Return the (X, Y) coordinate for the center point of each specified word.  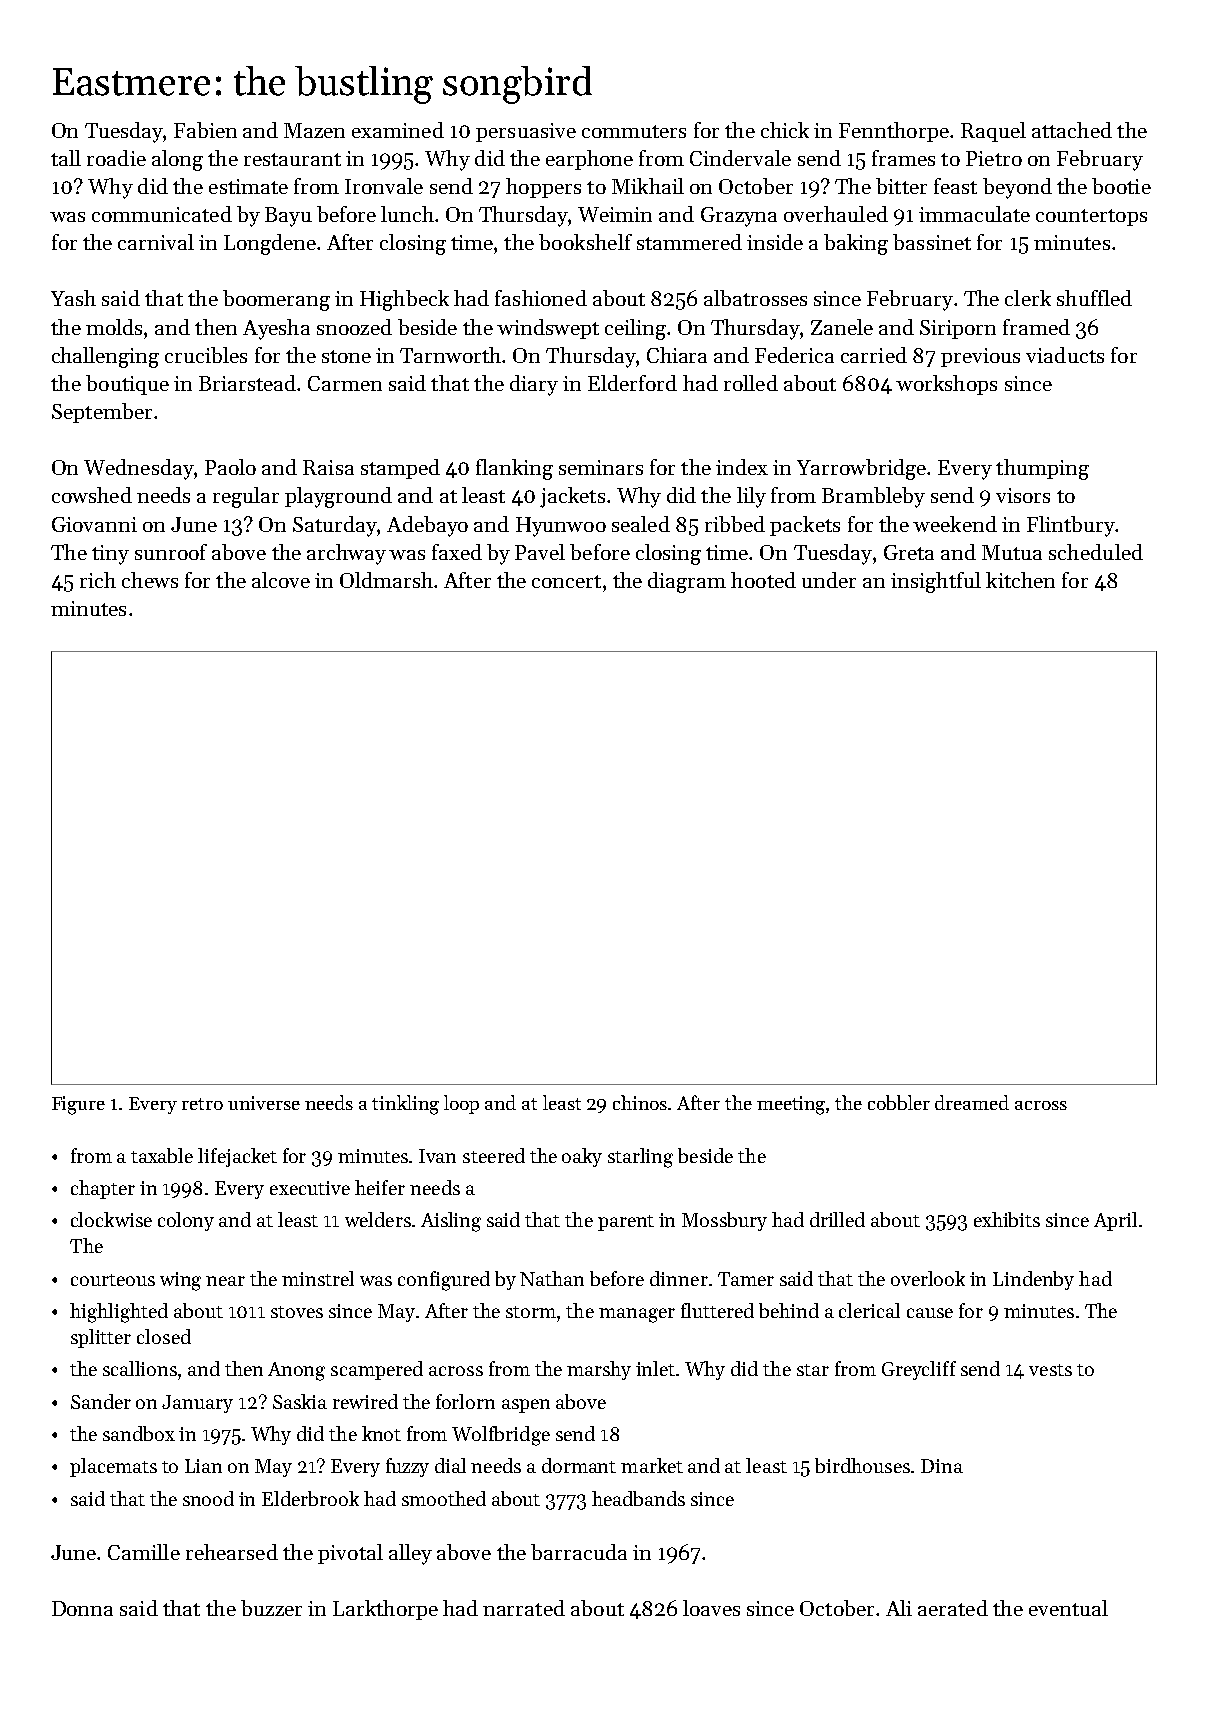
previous (980, 357)
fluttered (717, 1310)
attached (1072, 130)
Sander (101, 1401)
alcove (281, 580)
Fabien (205, 130)
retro (202, 1104)
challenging (105, 357)
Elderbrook (310, 1498)
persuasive (526, 132)
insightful (936, 582)
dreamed (972, 1102)
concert (566, 581)
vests (1050, 1370)
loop (461, 1104)
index (742, 467)
